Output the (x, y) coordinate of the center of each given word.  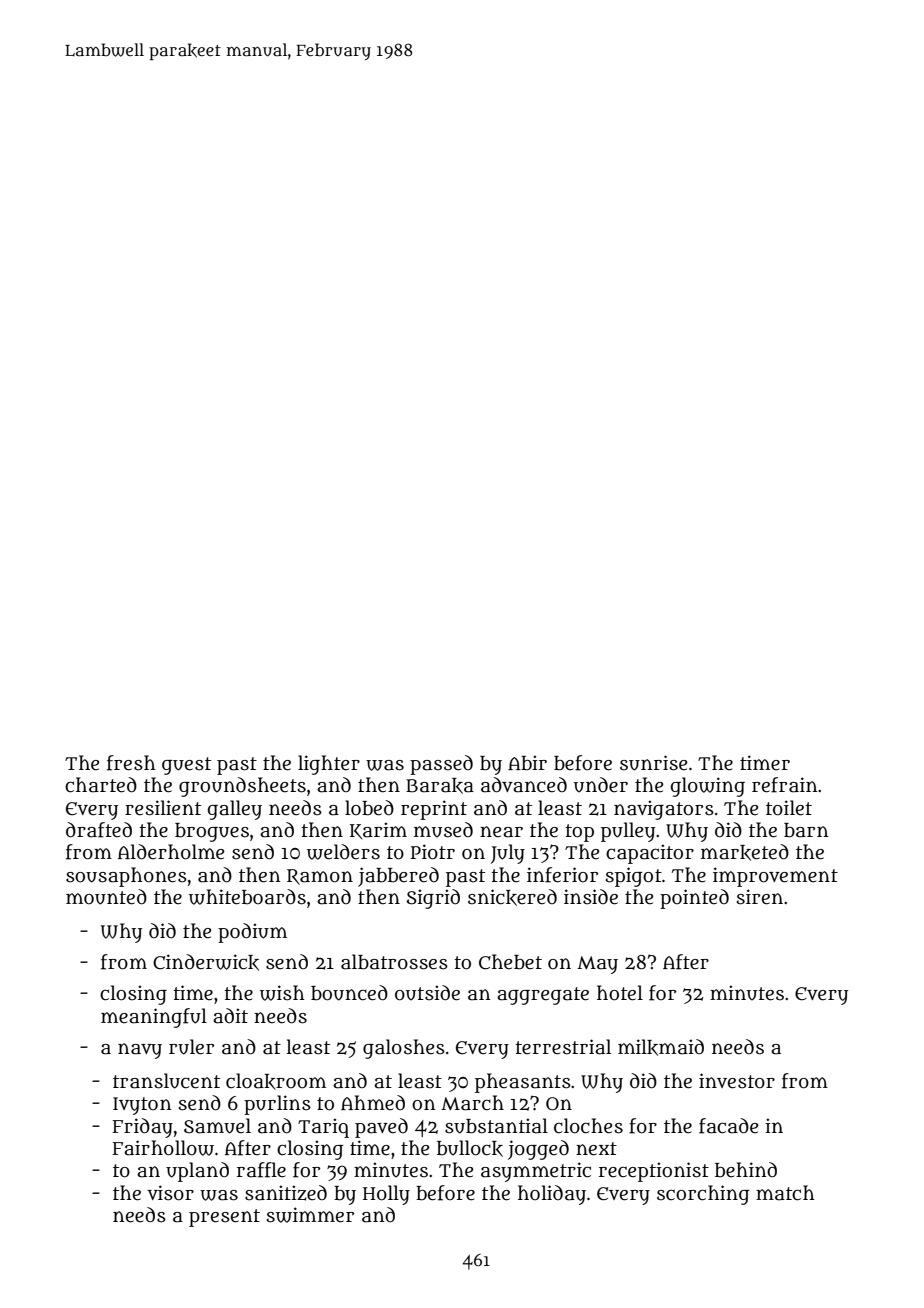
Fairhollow (163, 1148)
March (472, 1103)
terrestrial (563, 1047)
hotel (620, 993)
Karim (378, 830)
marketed (745, 852)
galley (235, 810)
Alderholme (171, 852)
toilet (789, 808)
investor (737, 1081)
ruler (191, 1047)
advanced (524, 785)
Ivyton (142, 1106)
